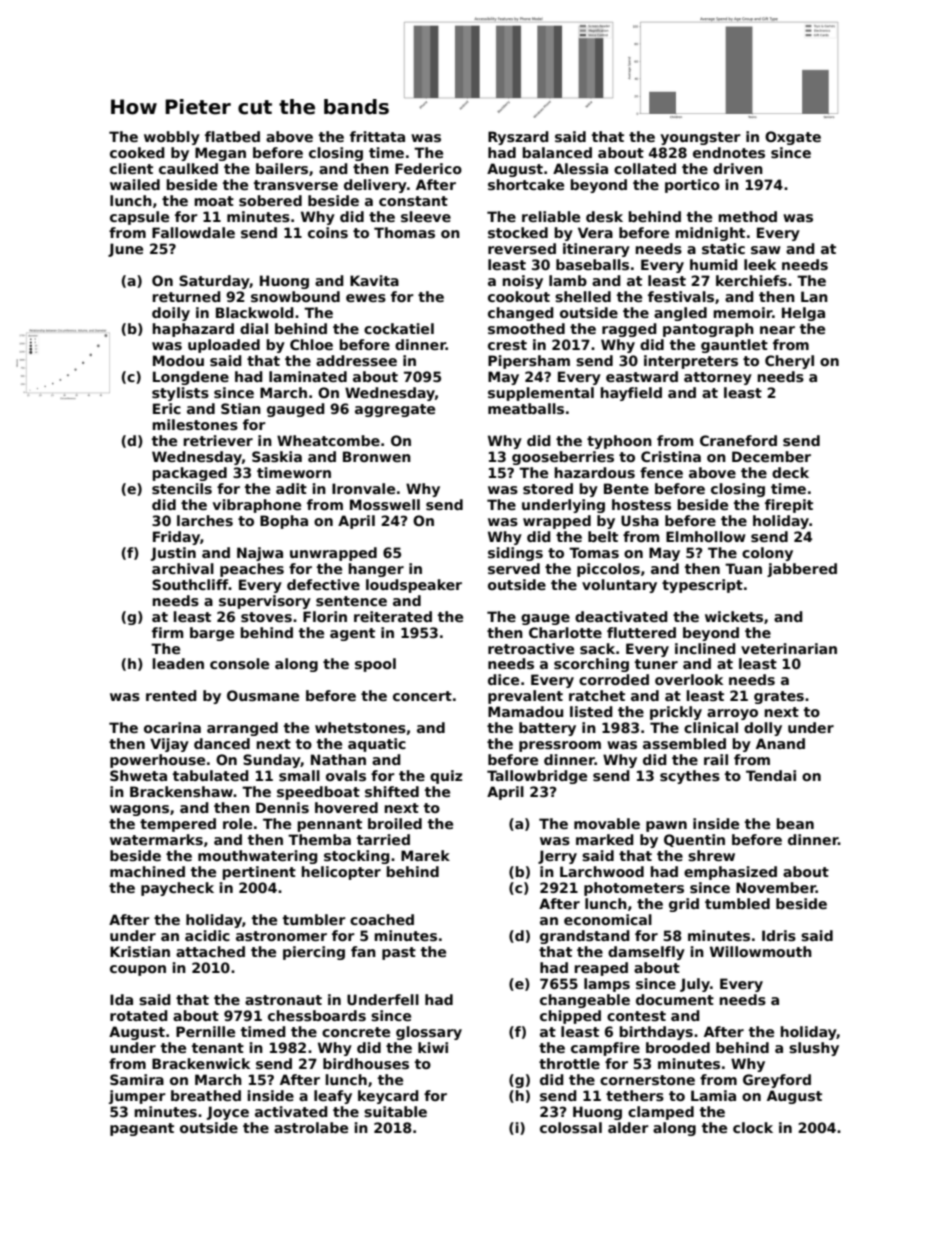  Describe the element at coordinates (399, 953) in the document. I see `past` at that location.
